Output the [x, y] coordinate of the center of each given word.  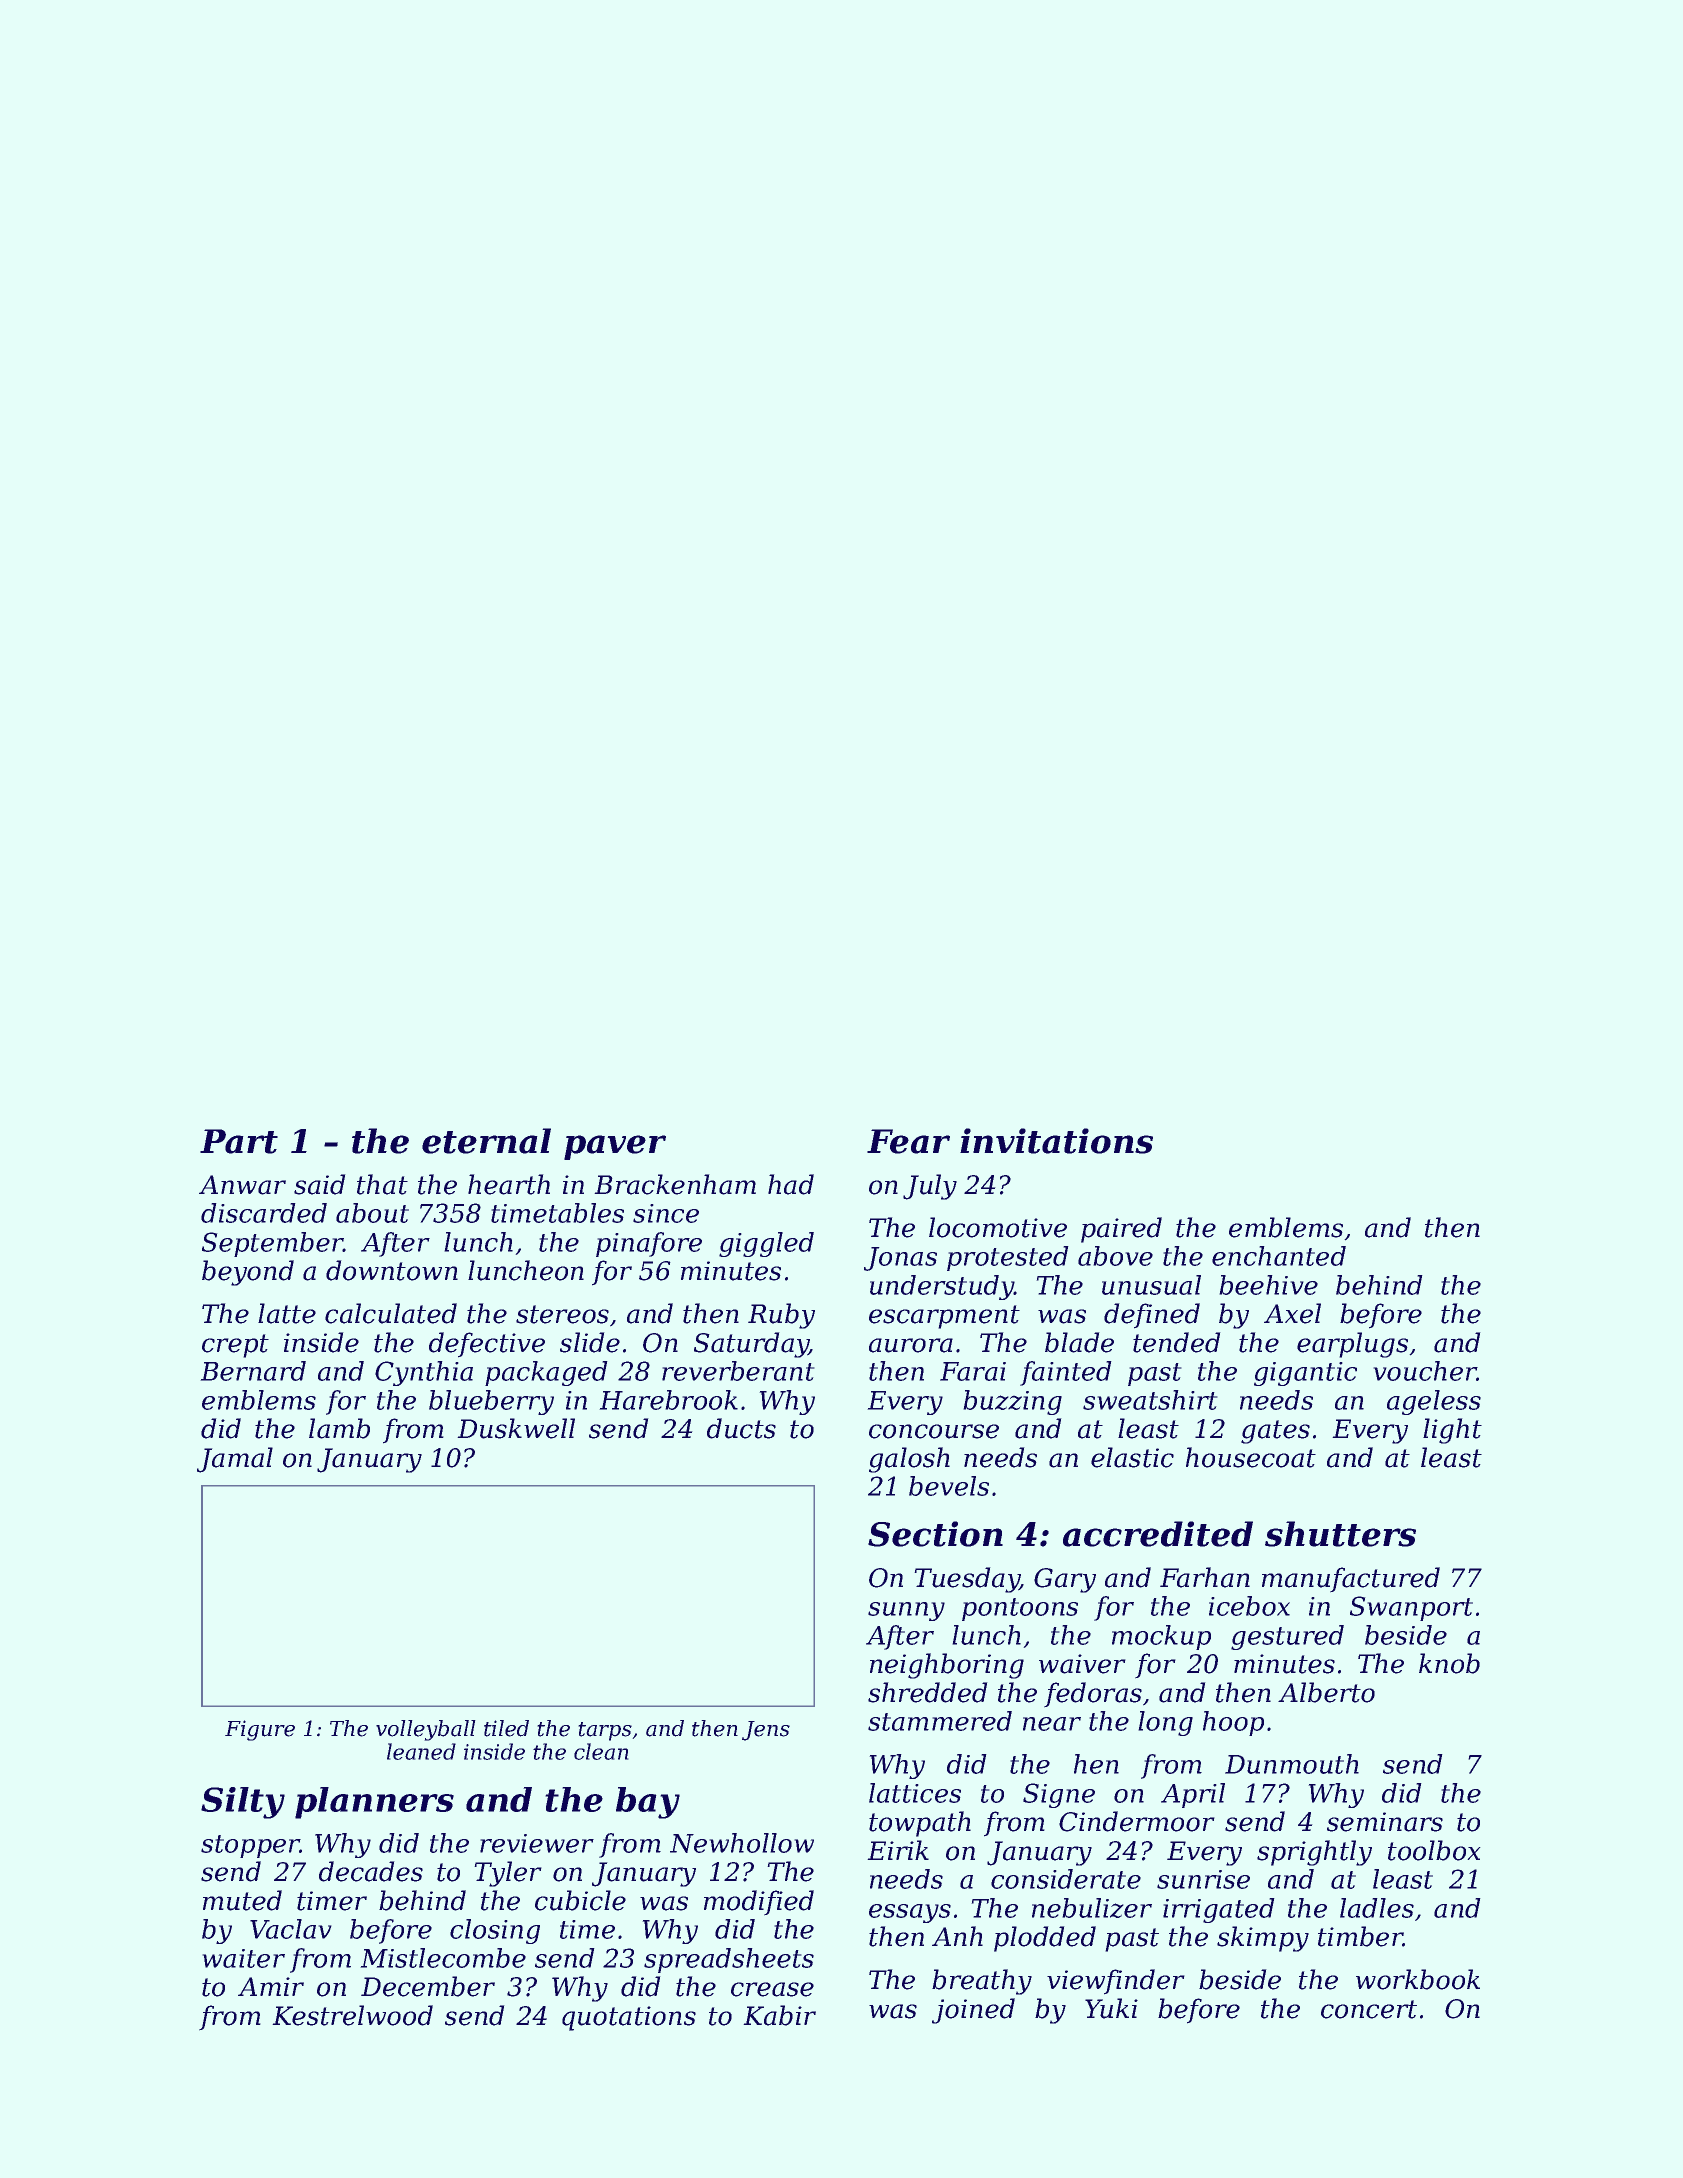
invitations [1056, 1141]
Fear [908, 1141]
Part [239, 1141]
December [428, 1986]
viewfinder [1116, 1982]
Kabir [779, 2015]
